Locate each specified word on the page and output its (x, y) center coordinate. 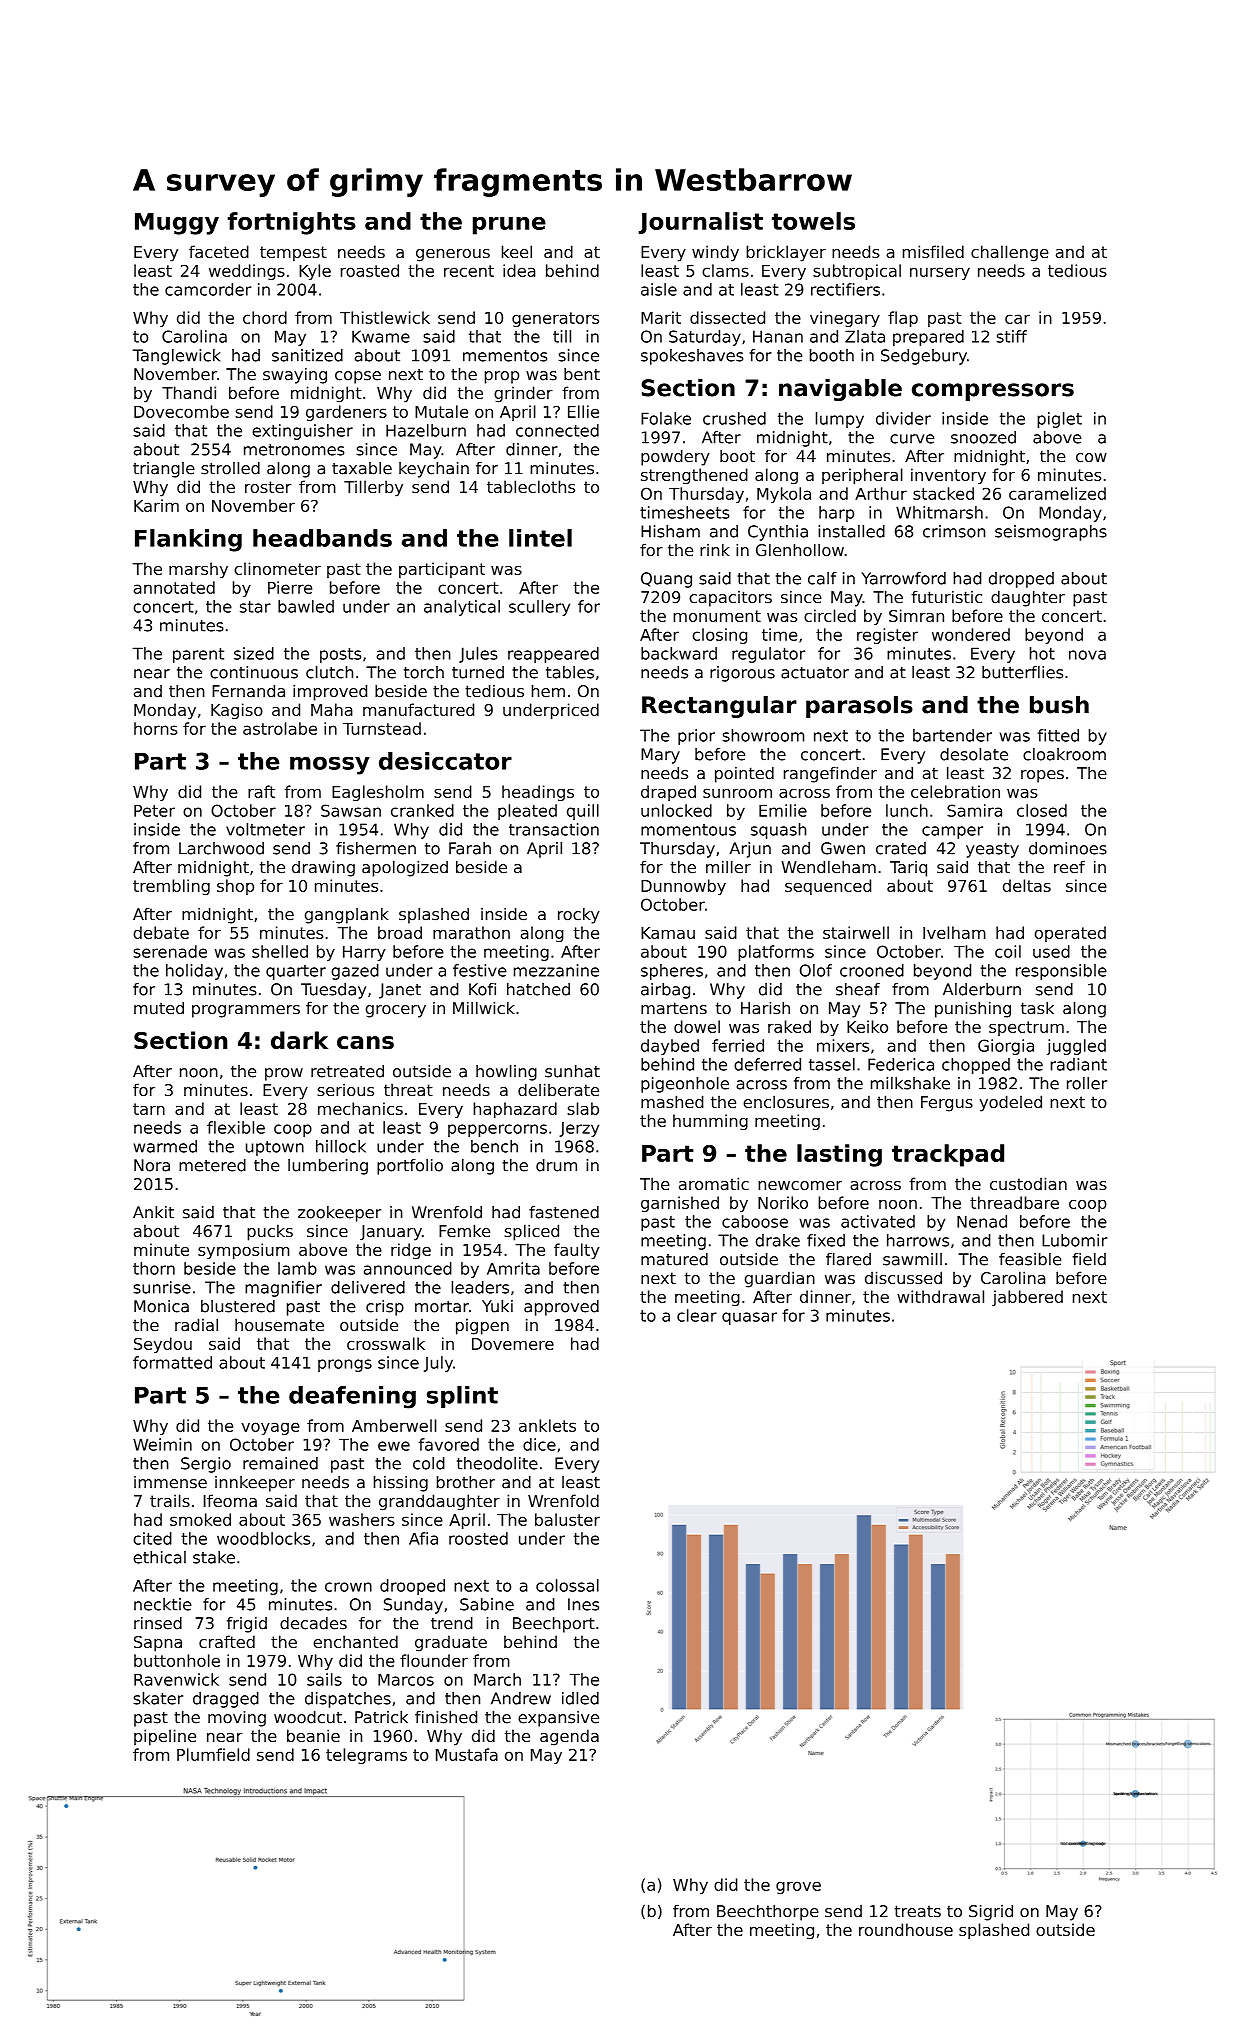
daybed (670, 1047)
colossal (567, 1585)
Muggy (177, 224)
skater (158, 1698)
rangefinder (830, 774)
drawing (323, 868)
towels (813, 221)
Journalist (701, 223)
